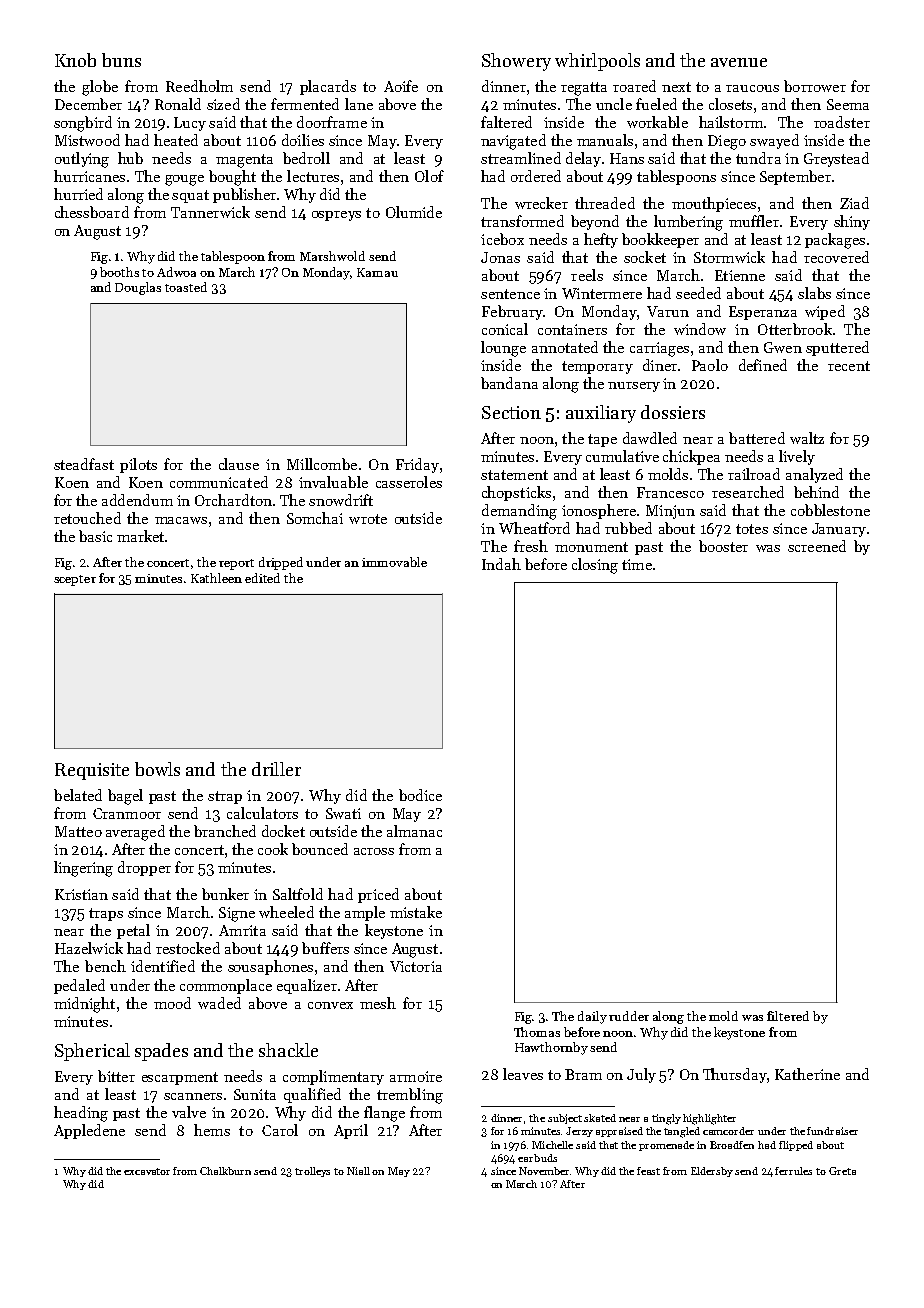 This document has height=1308, width=924. What do you see at coordinates (394, 562) in the document?
I see `immovable` at bounding box center [394, 562].
